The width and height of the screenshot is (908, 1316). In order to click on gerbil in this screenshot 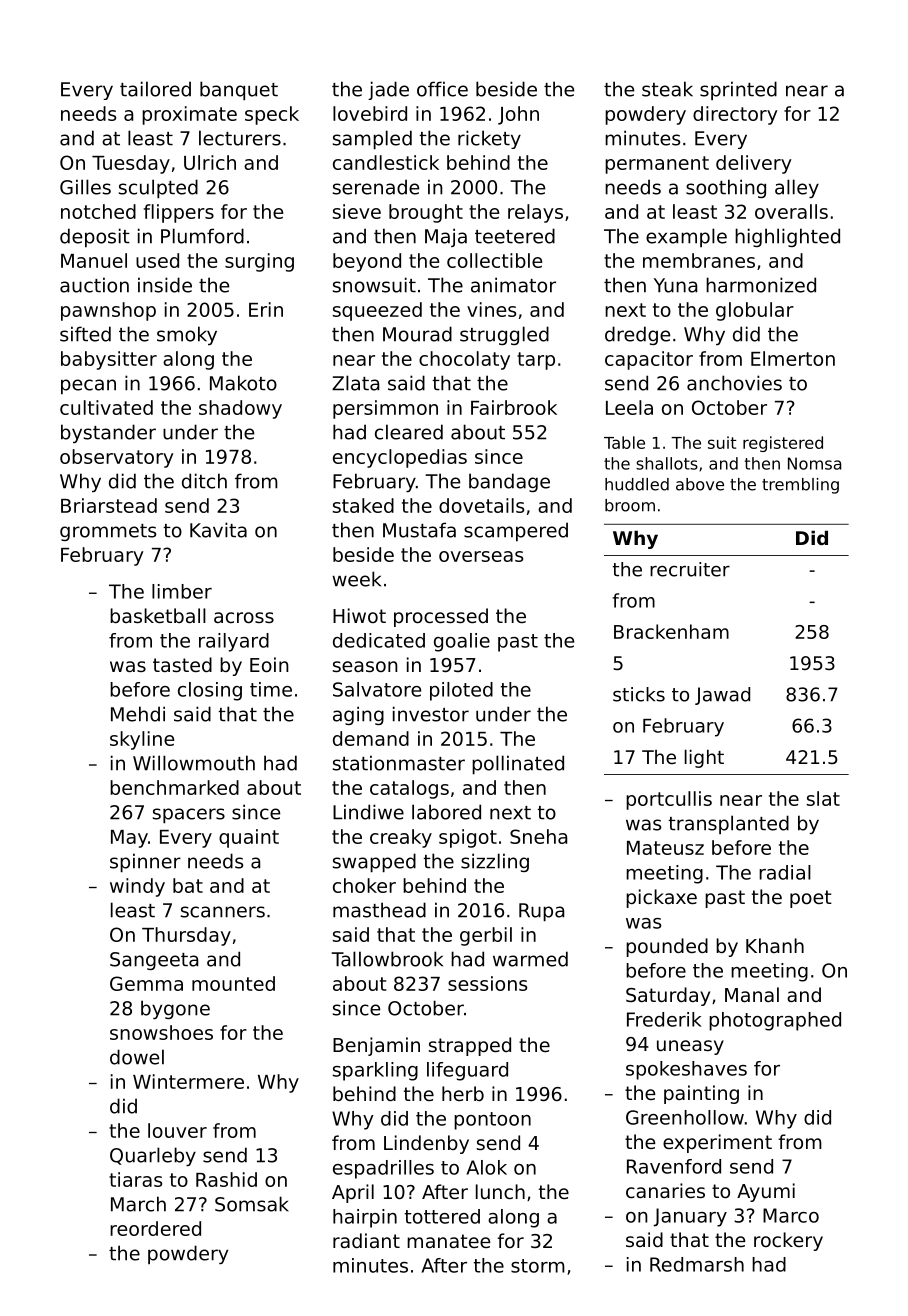, I will do `click(486, 936)`.
